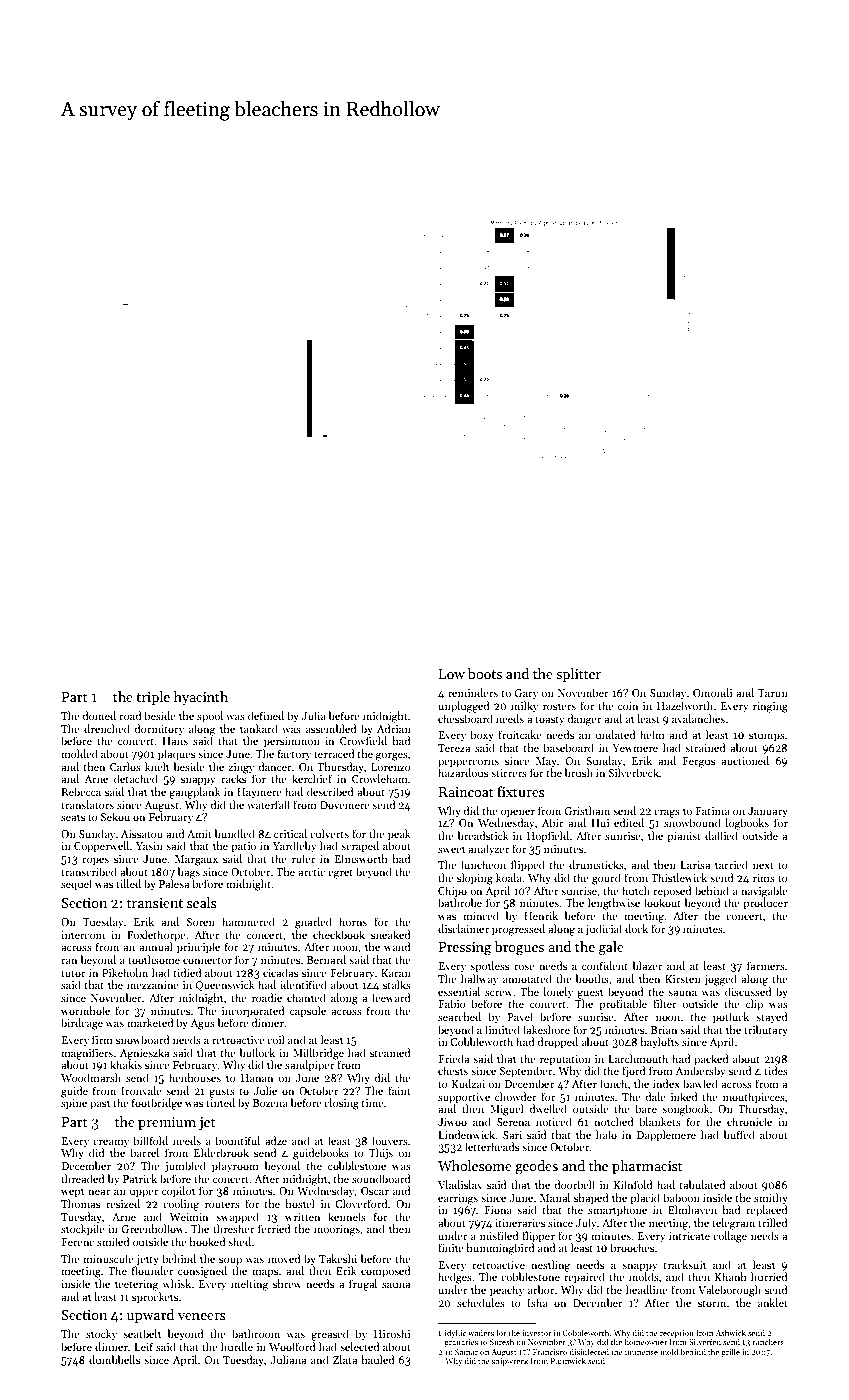 Image resolution: width=849 pixels, height=1400 pixels. I want to click on Tarun, so click(773, 693).
